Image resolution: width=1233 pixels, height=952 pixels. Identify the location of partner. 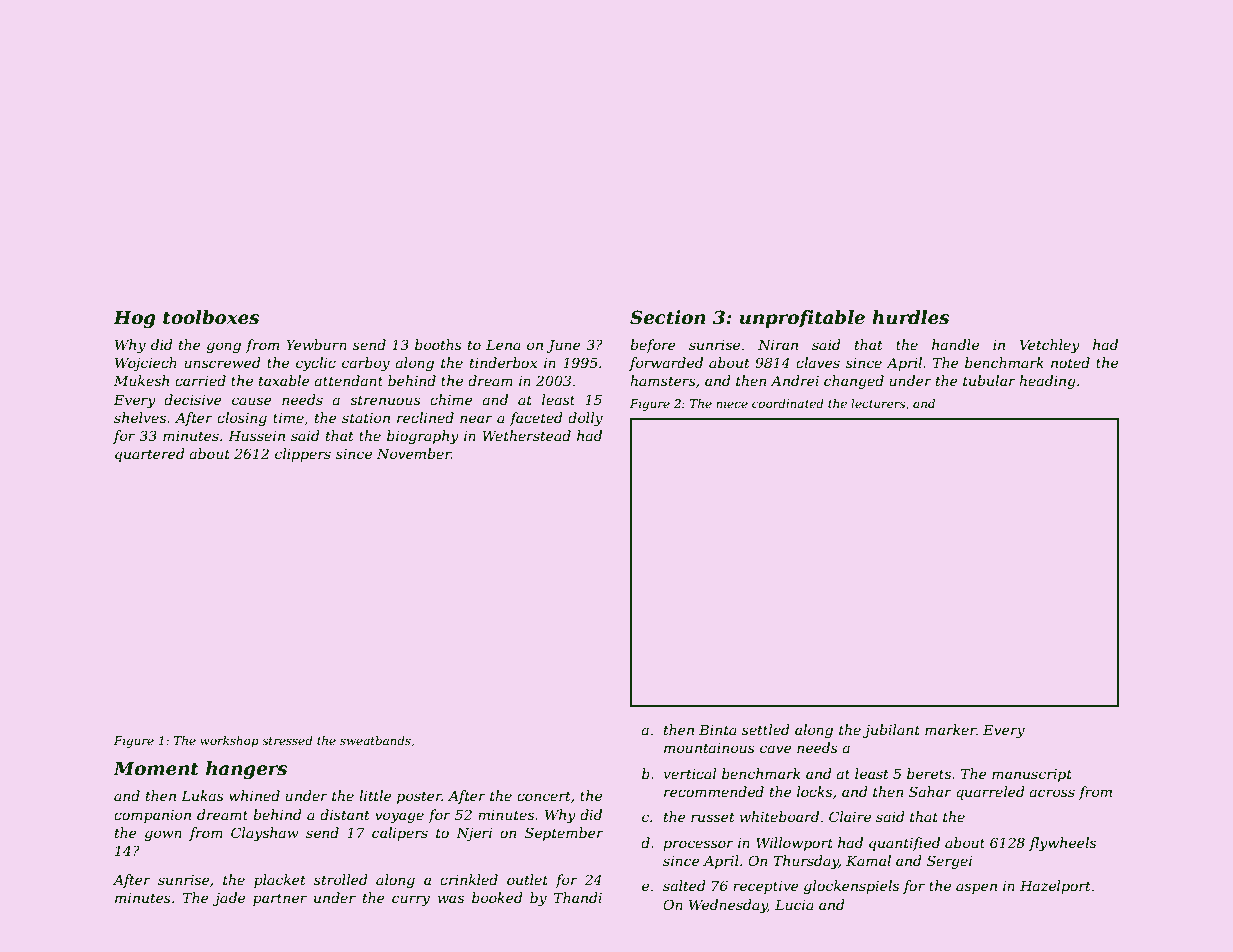
(280, 899).
